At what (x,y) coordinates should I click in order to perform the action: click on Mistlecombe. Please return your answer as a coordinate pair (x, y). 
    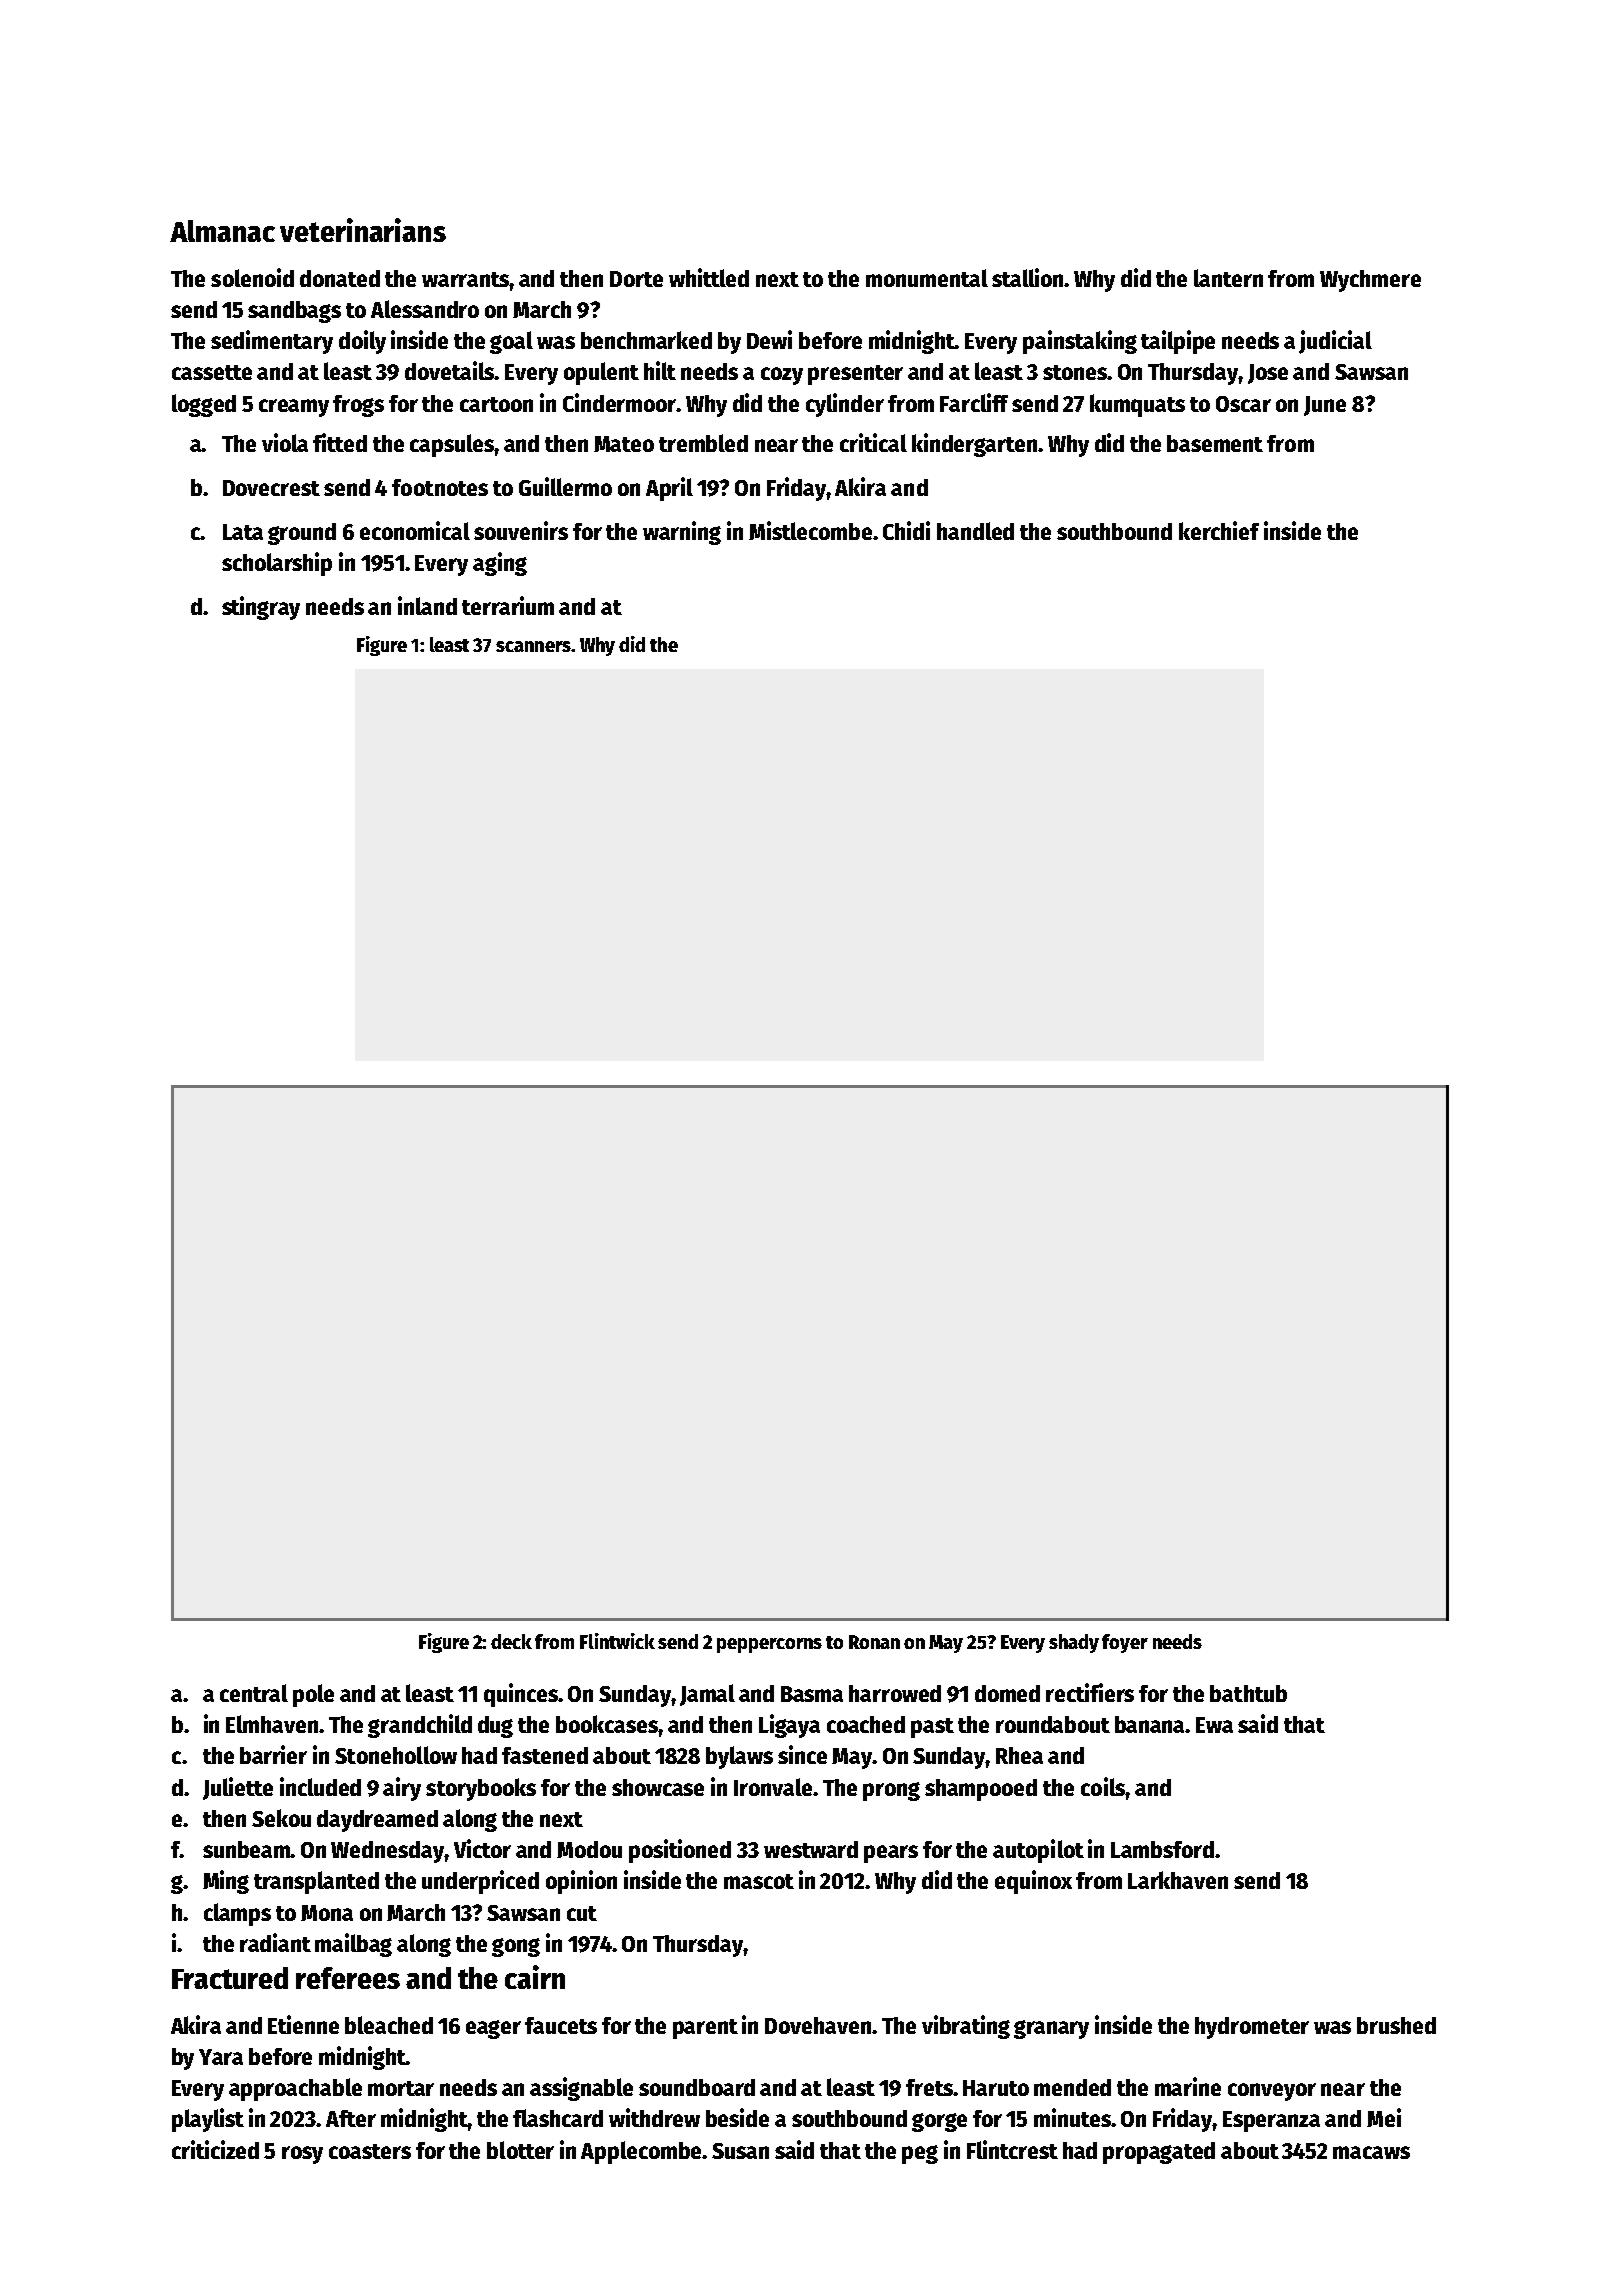
    Looking at the image, I should click on (810, 530).
